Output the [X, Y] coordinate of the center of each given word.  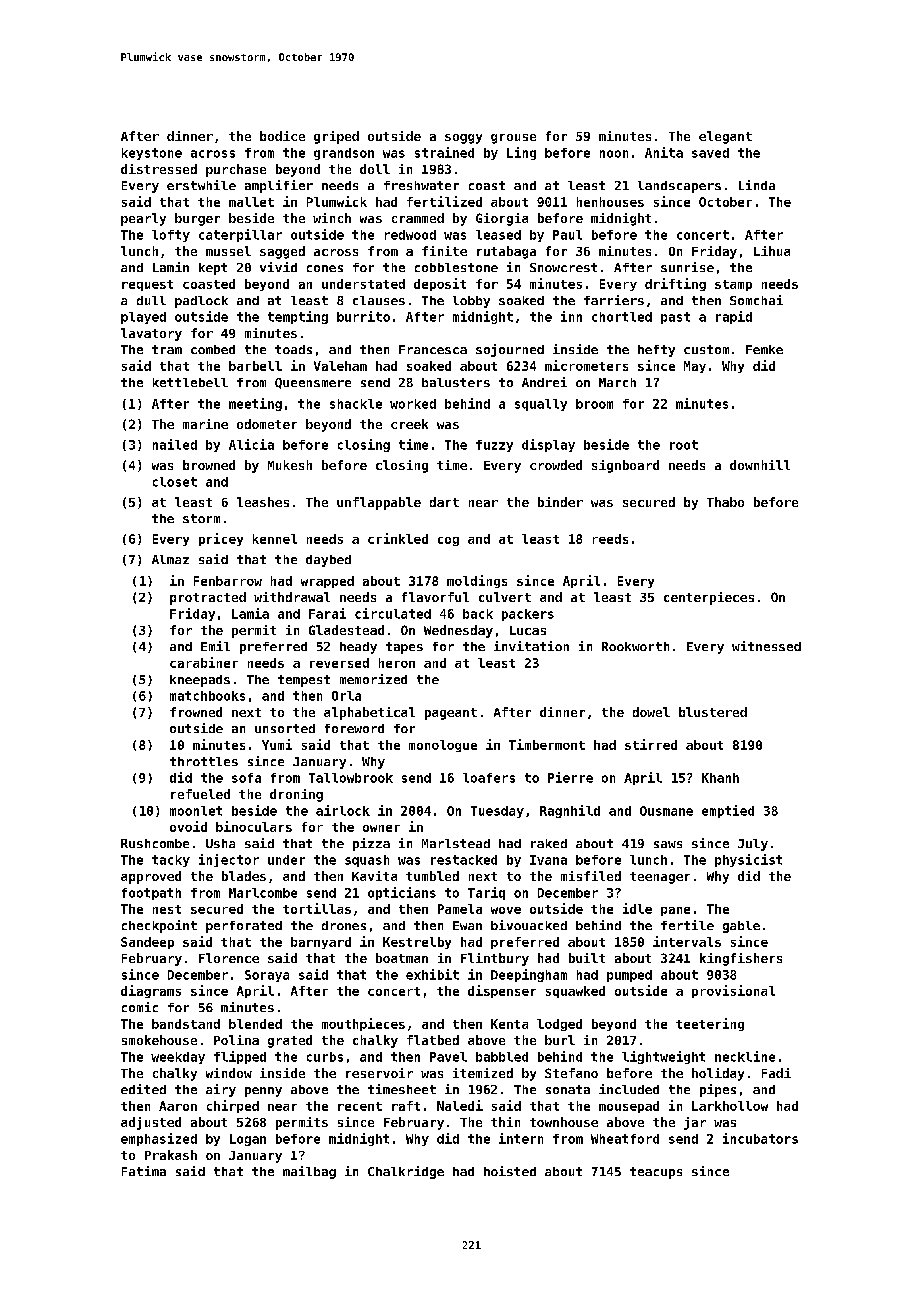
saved [710, 153]
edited [143, 1089]
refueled [200, 794]
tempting [298, 317]
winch [332, 218]
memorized [373, 679]
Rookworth [635, 646]
